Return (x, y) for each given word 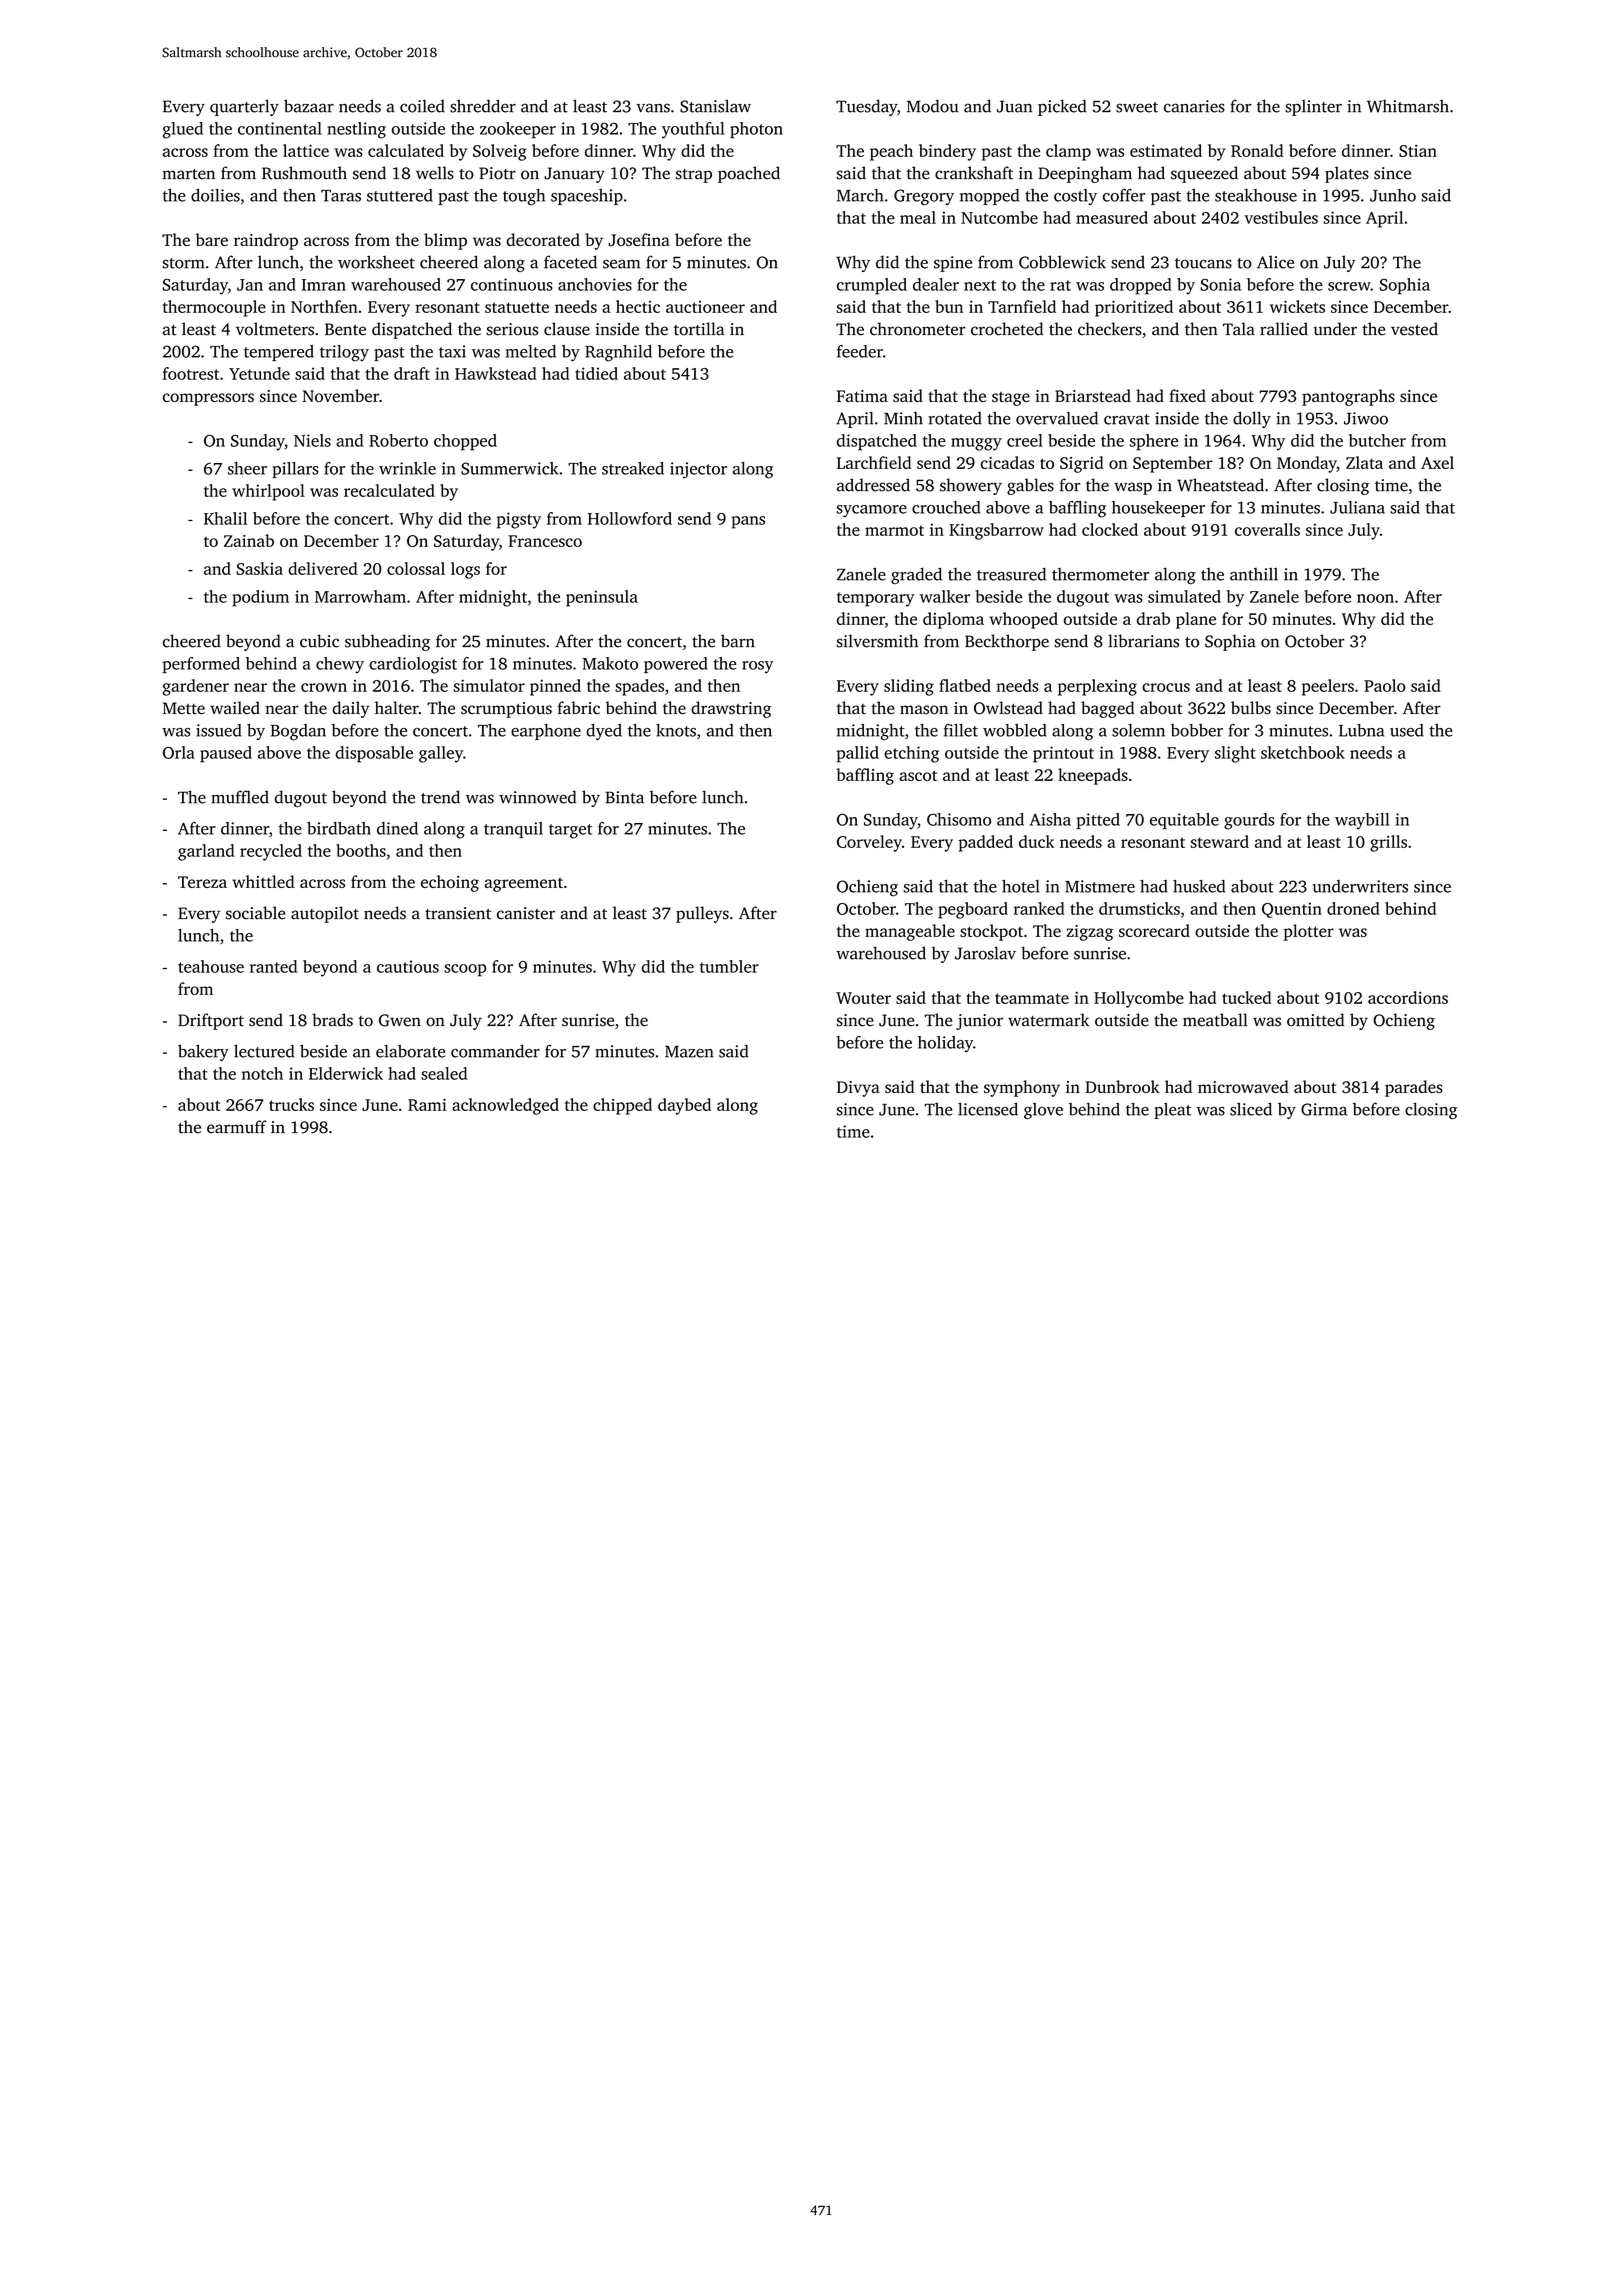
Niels (312, 440)
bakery (203, 1052)
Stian (1418, 151)
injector (698, 470)
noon (1375, 598)
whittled (263, 881)
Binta (624, 797)
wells (435, 173)
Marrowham (360, 596)
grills (1388, 843)
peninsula (602, 598)
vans (653, 108)
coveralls (1267, 529)
